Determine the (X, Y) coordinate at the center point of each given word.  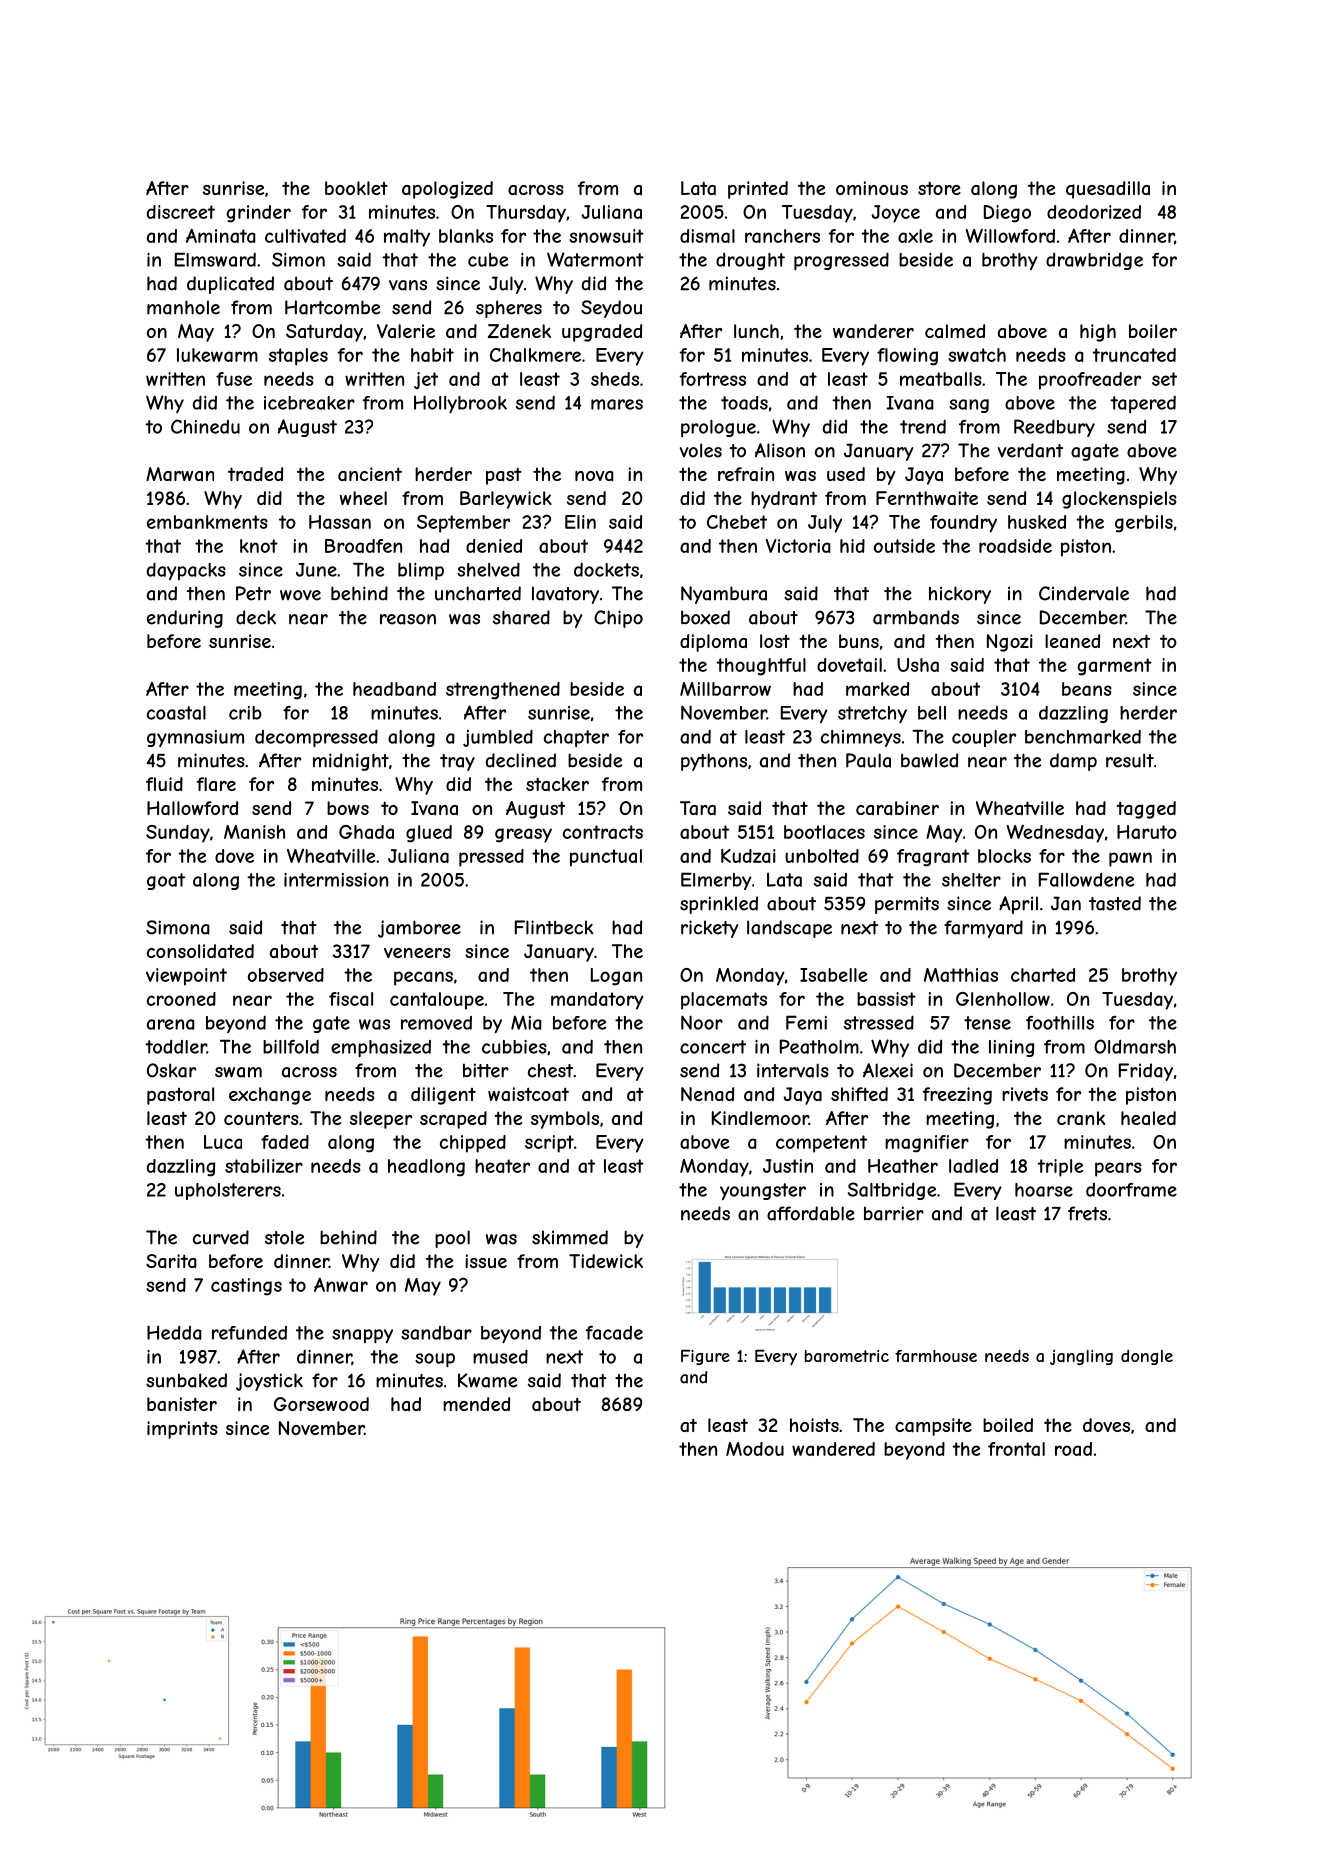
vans (408, 285)
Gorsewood (321, 1404)
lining (1011, 1048)
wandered (833, 1449)
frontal (1016, 1449)
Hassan (340, 522)
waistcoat (528, 1094)
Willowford (1010, 236)
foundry (963, 524)
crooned (181, 999)
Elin (580, 522)
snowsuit (606, 236)
